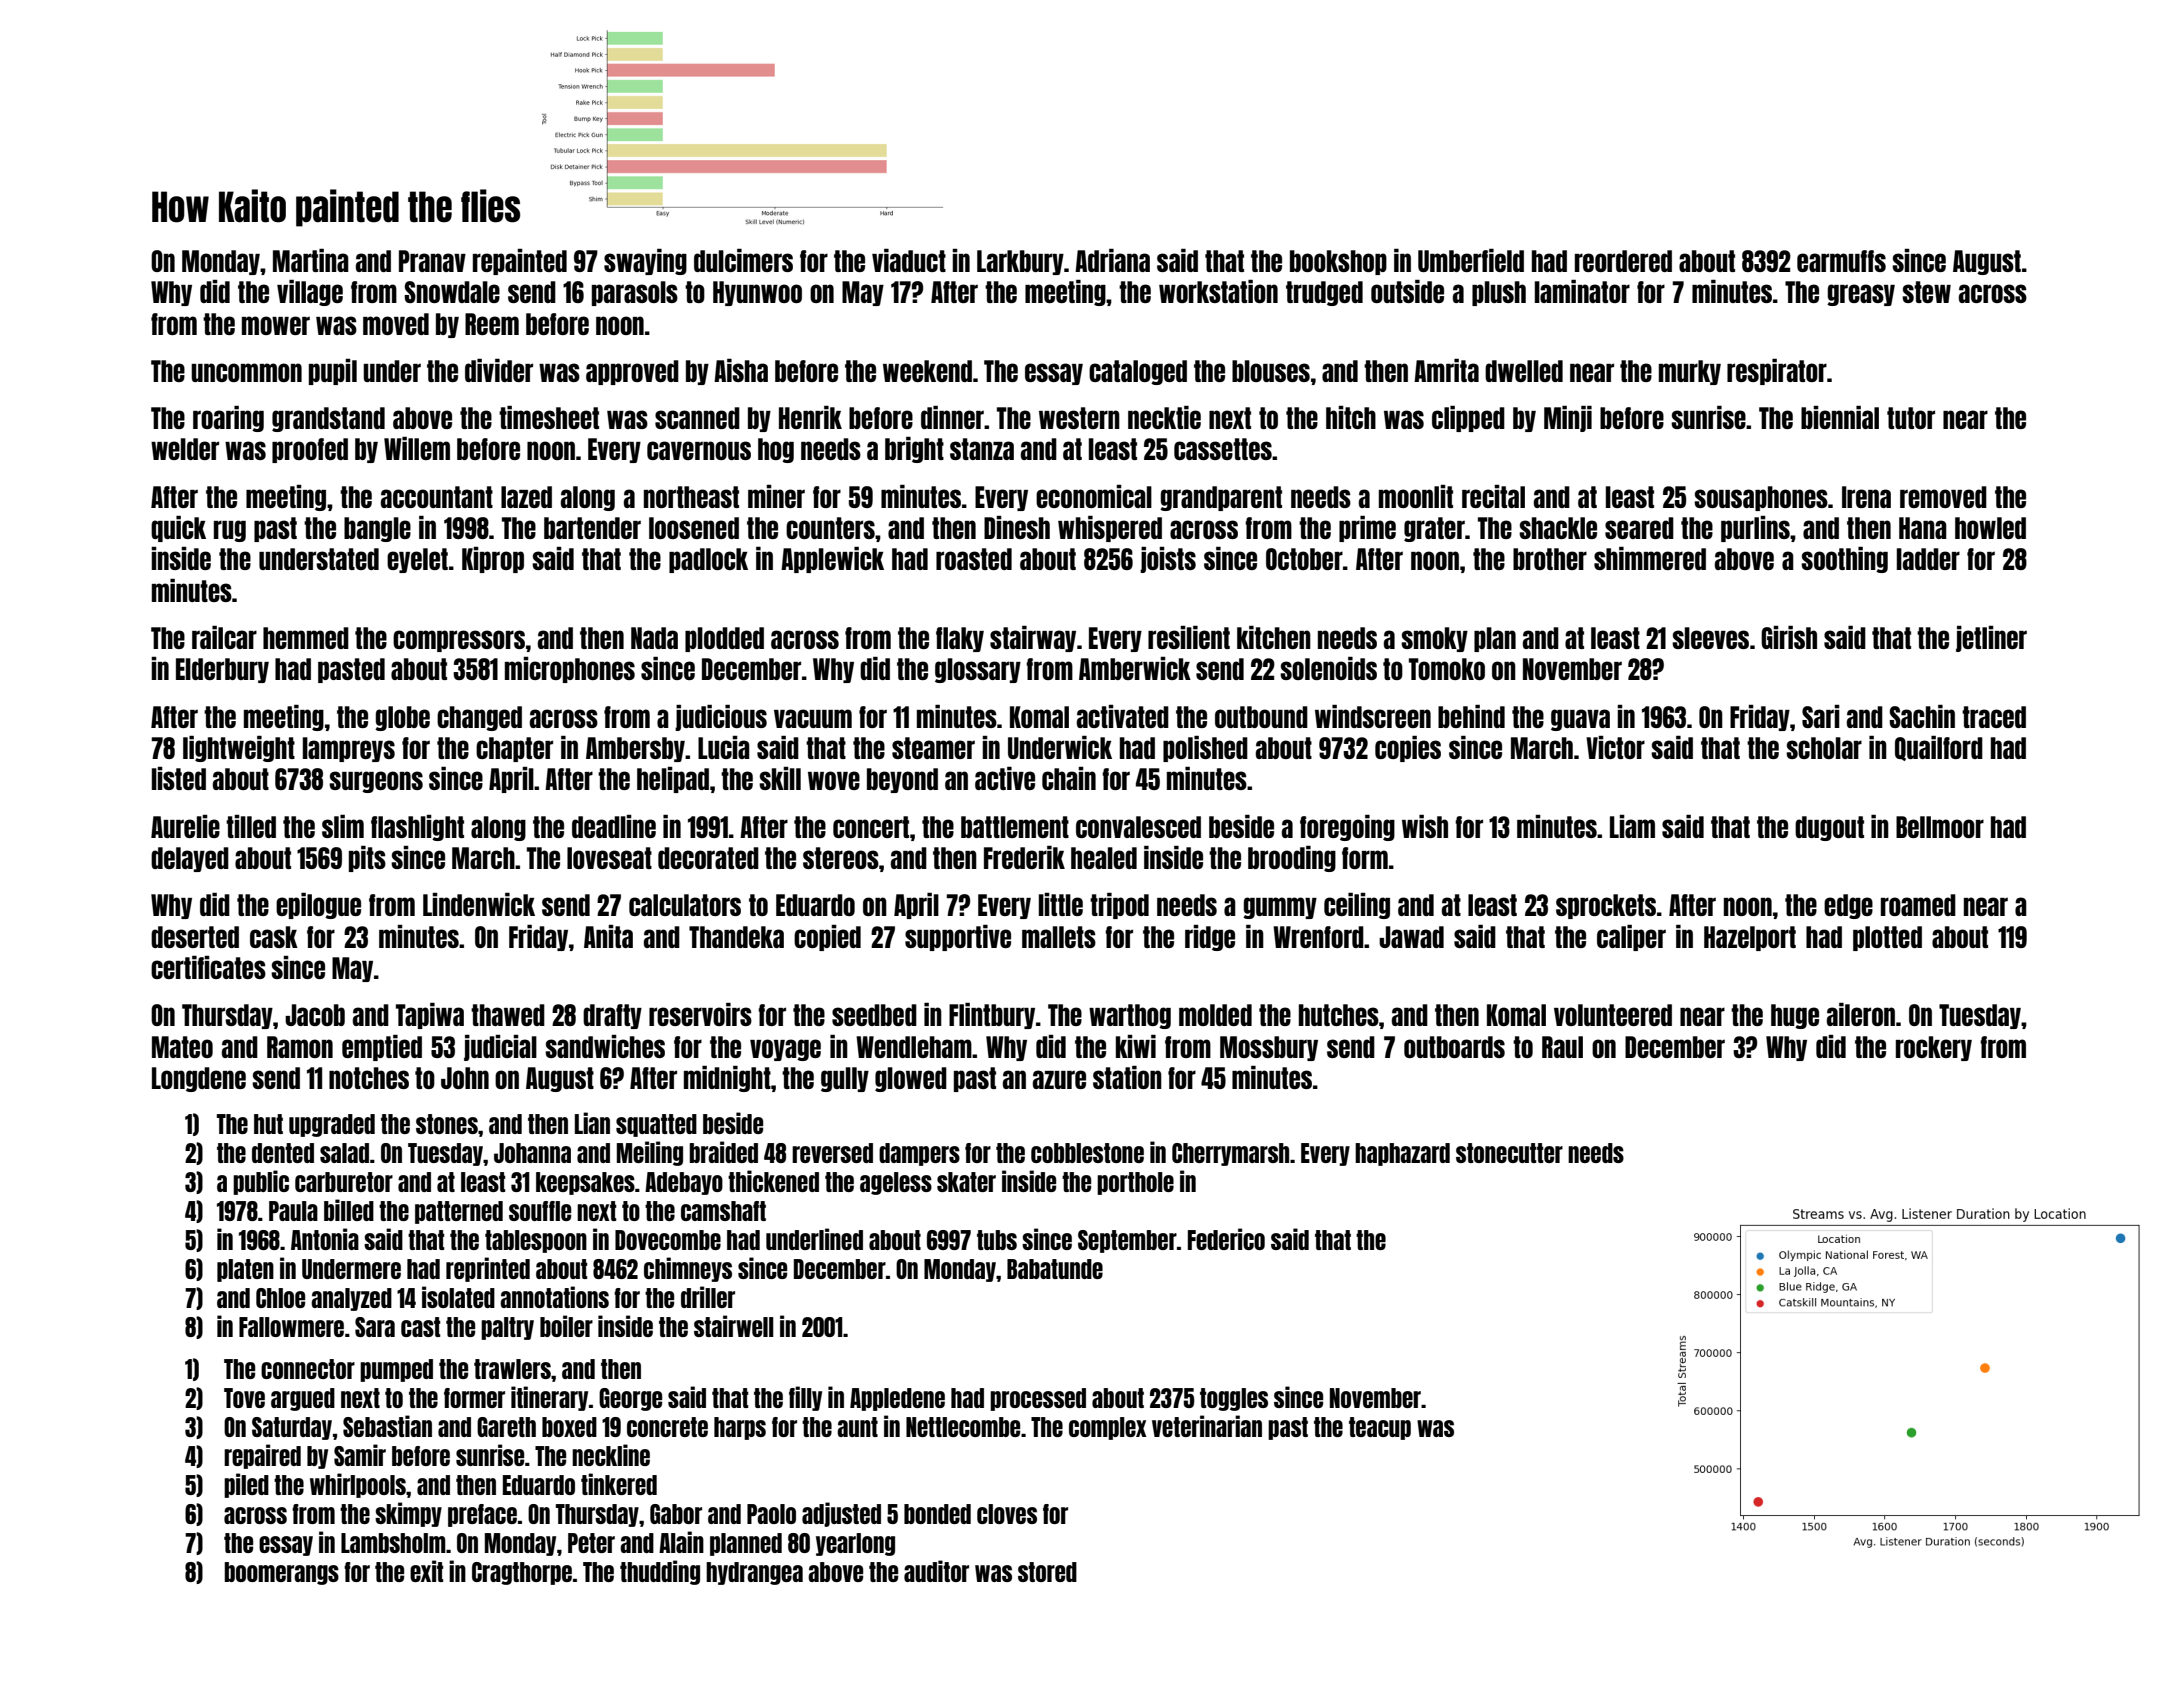 The height and width of the screenshot is (1683, 2178). What do you see at coordinates (612, 1016) in the screenshot?
I see `drafty` at bounding box center [612, 1016].
